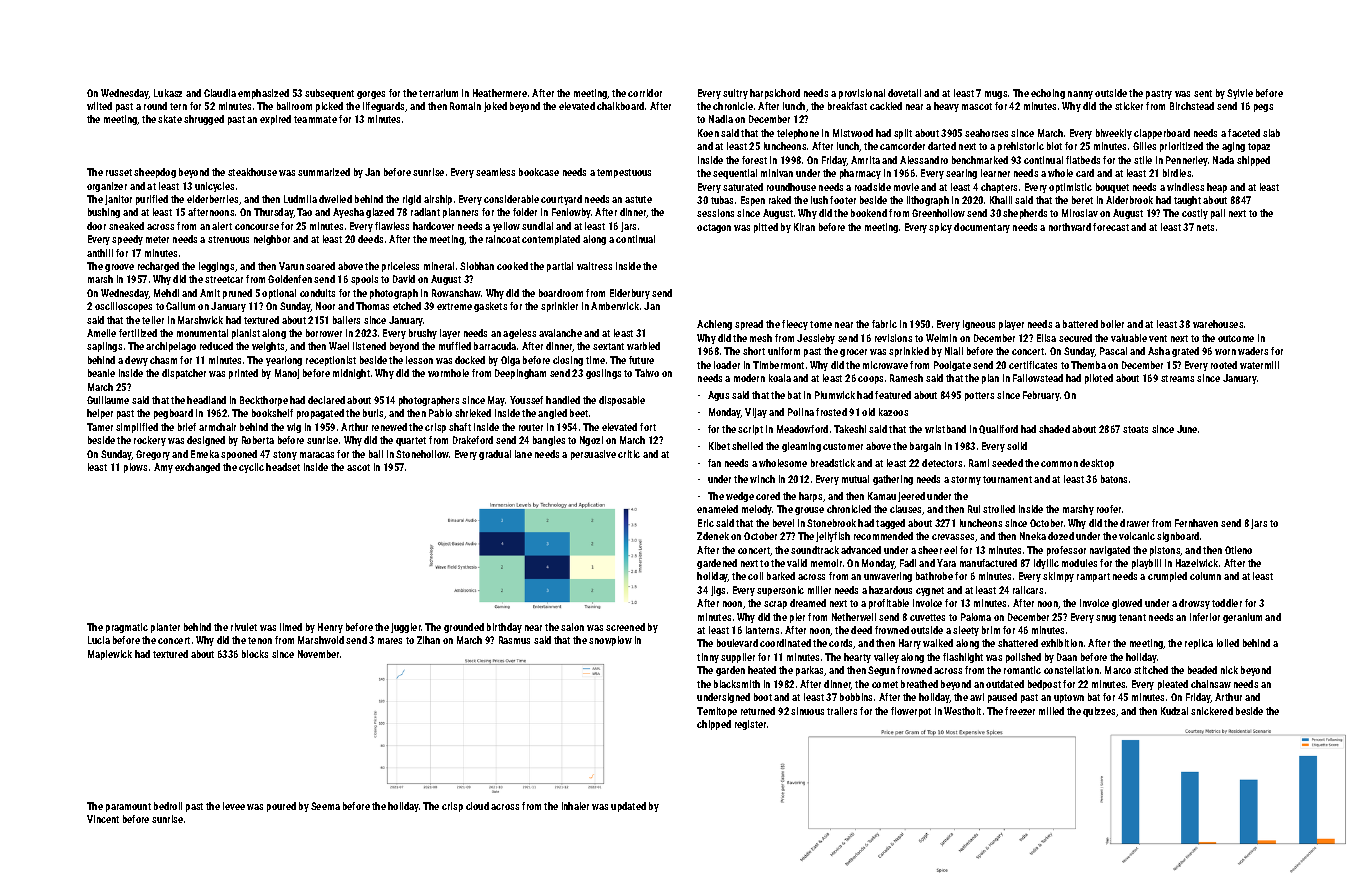 This screenshot has height=887, width=1372. I want to click on Espen, so click(753, 201).
